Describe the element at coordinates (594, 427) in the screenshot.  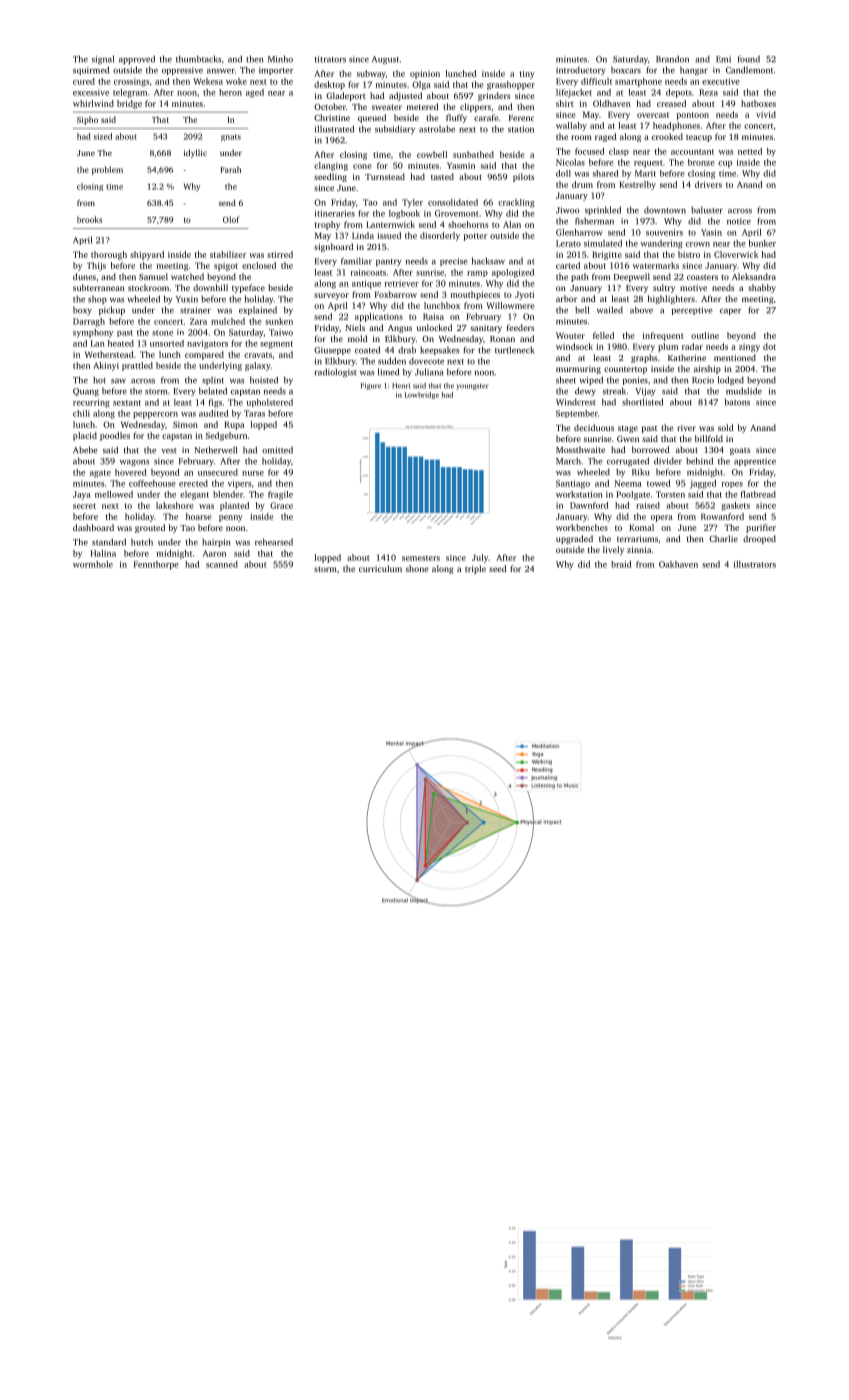
I see `deciduous` at that location.
